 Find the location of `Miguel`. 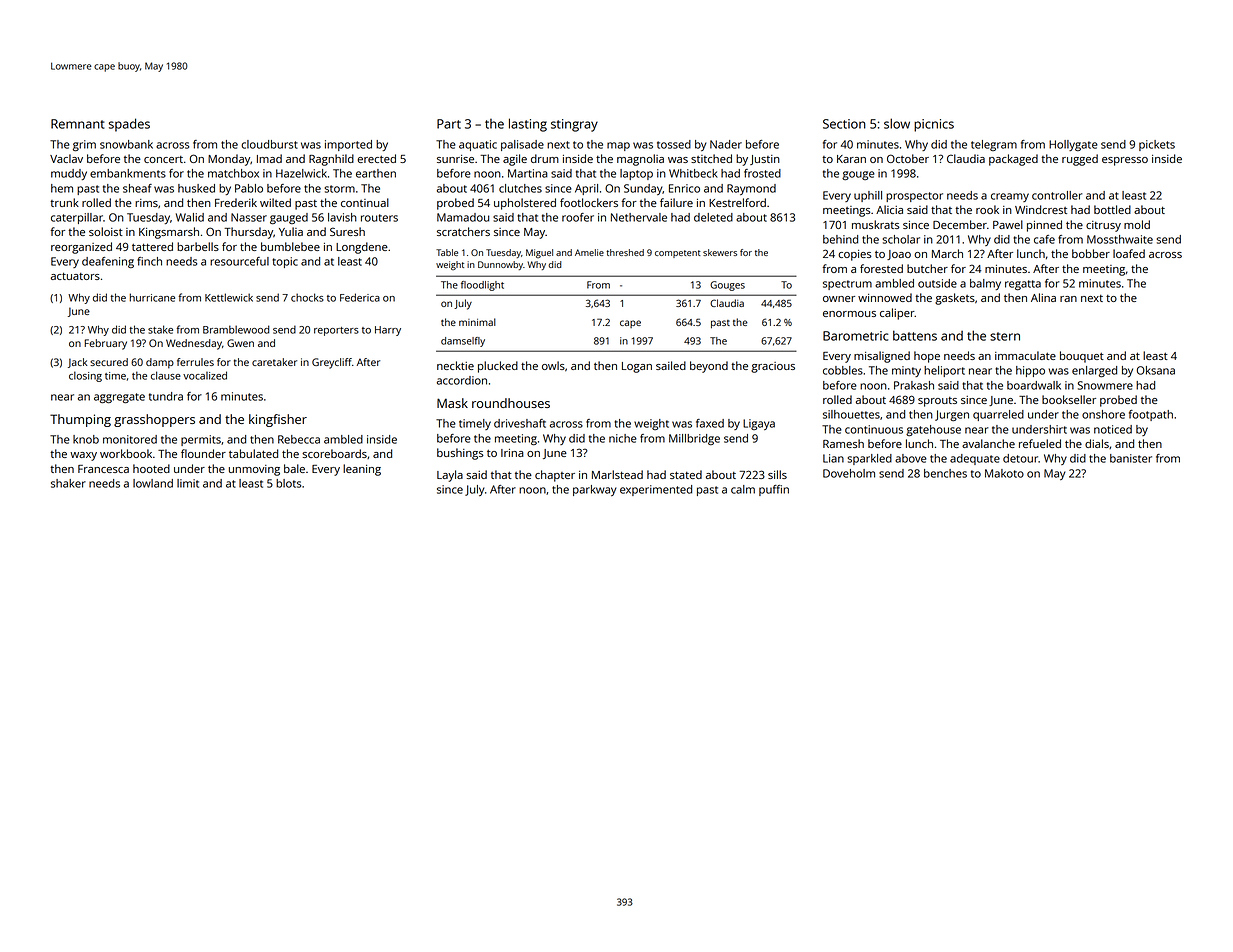

Miguel is located at coordinates (539, 253).
